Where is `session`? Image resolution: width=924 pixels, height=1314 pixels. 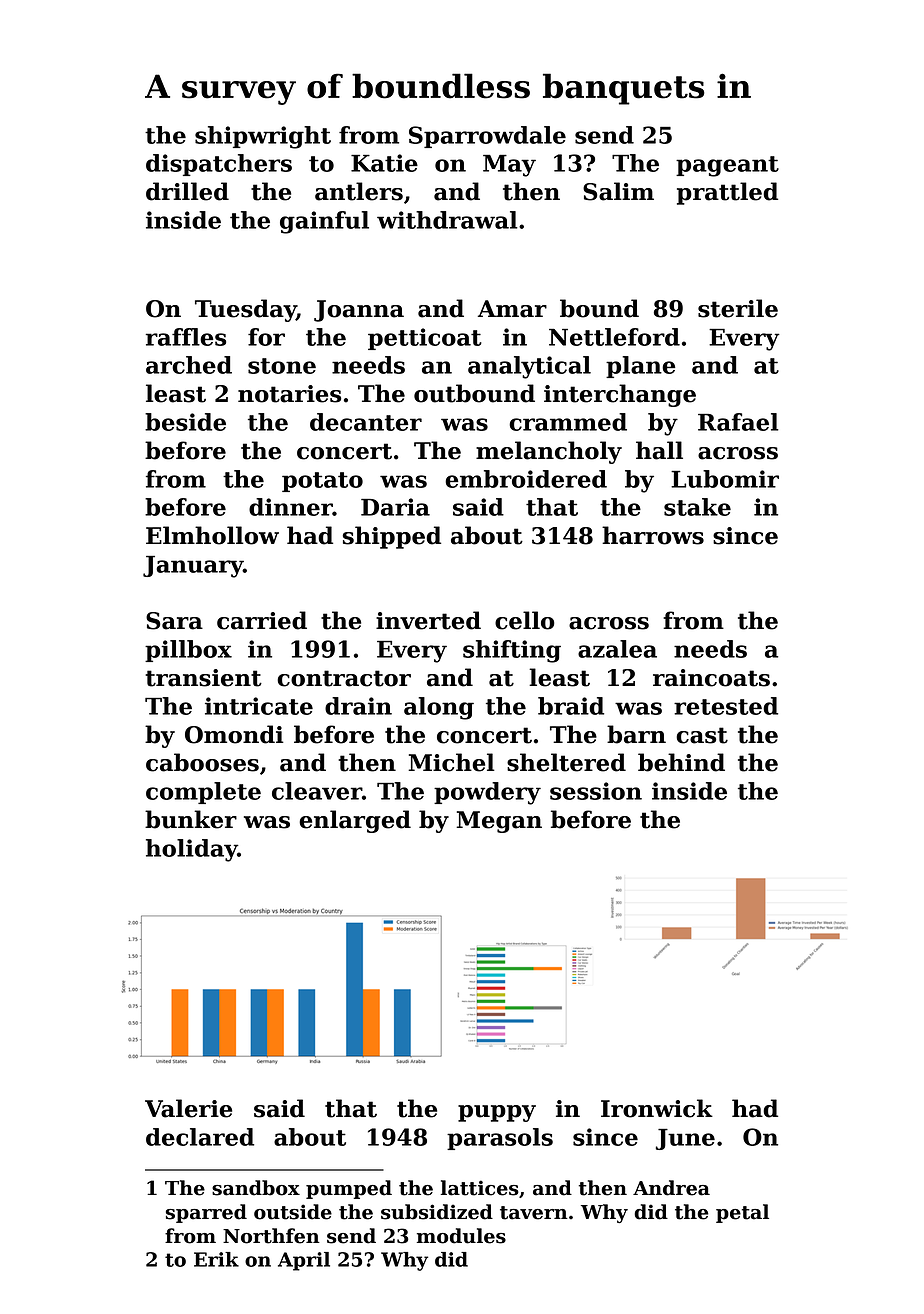 session is located at coordinates (596, 791).
